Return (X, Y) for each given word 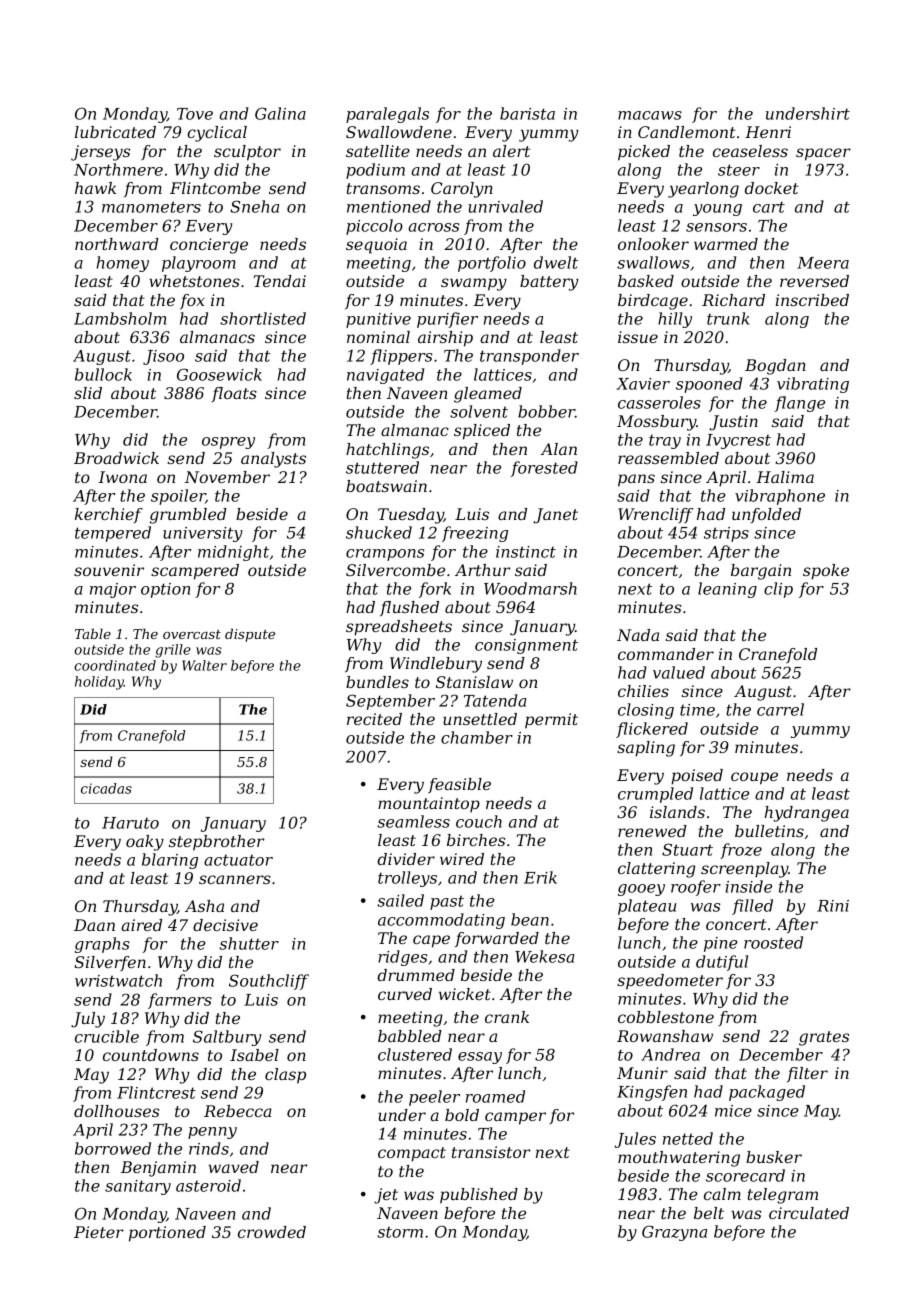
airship (445, 339)
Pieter (99, 1232)
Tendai (279, 281)
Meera (823, 263)
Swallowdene (399, 132)
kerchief (109, 515)
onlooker (653, 244)
